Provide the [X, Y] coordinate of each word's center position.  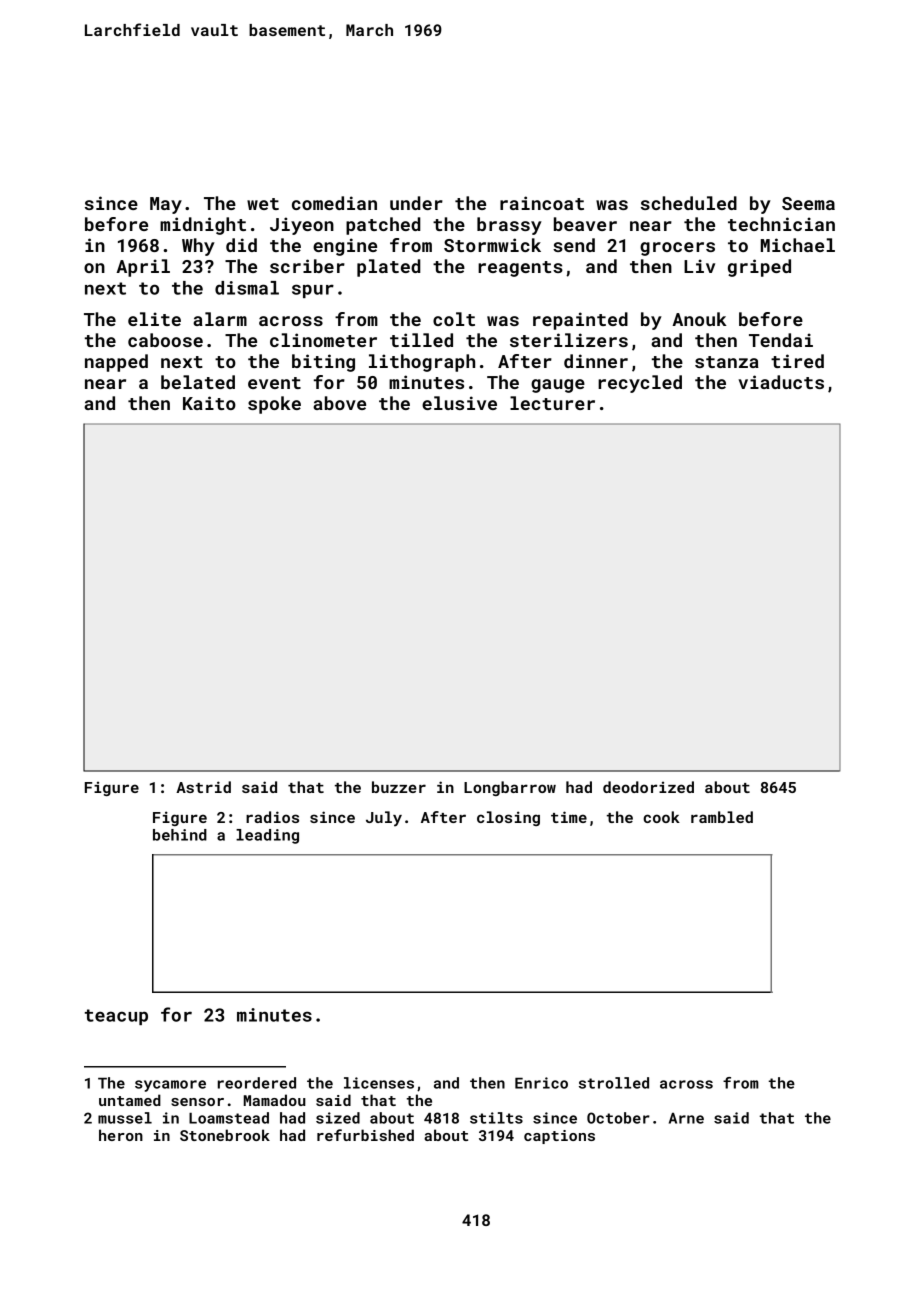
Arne [686, 1118]
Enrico [541, 1083]
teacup [116, 1017]
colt [454, 319]
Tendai [781, 340]
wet [263, 204]
